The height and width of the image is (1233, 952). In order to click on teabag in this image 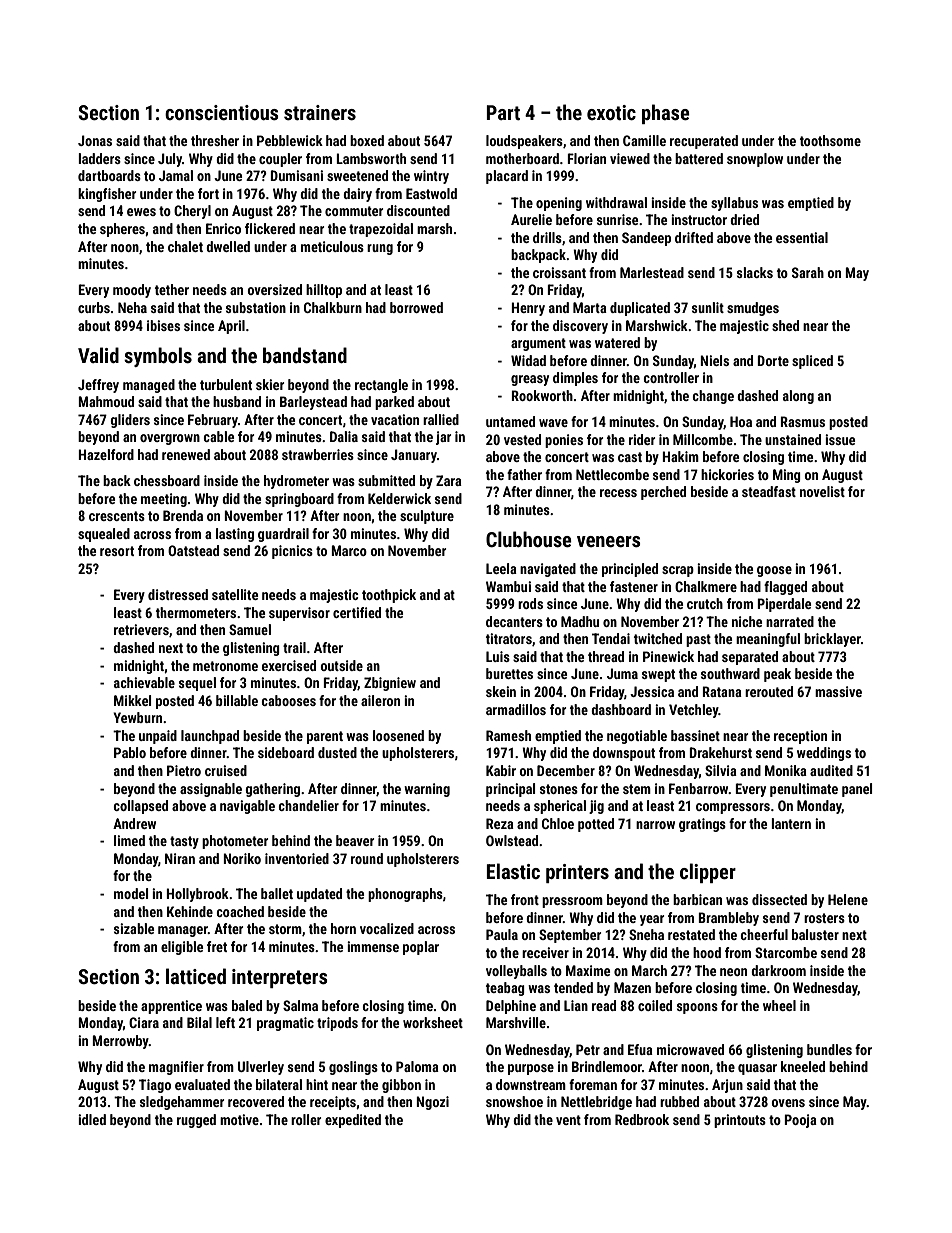, I will do `click(505, 989)`.
